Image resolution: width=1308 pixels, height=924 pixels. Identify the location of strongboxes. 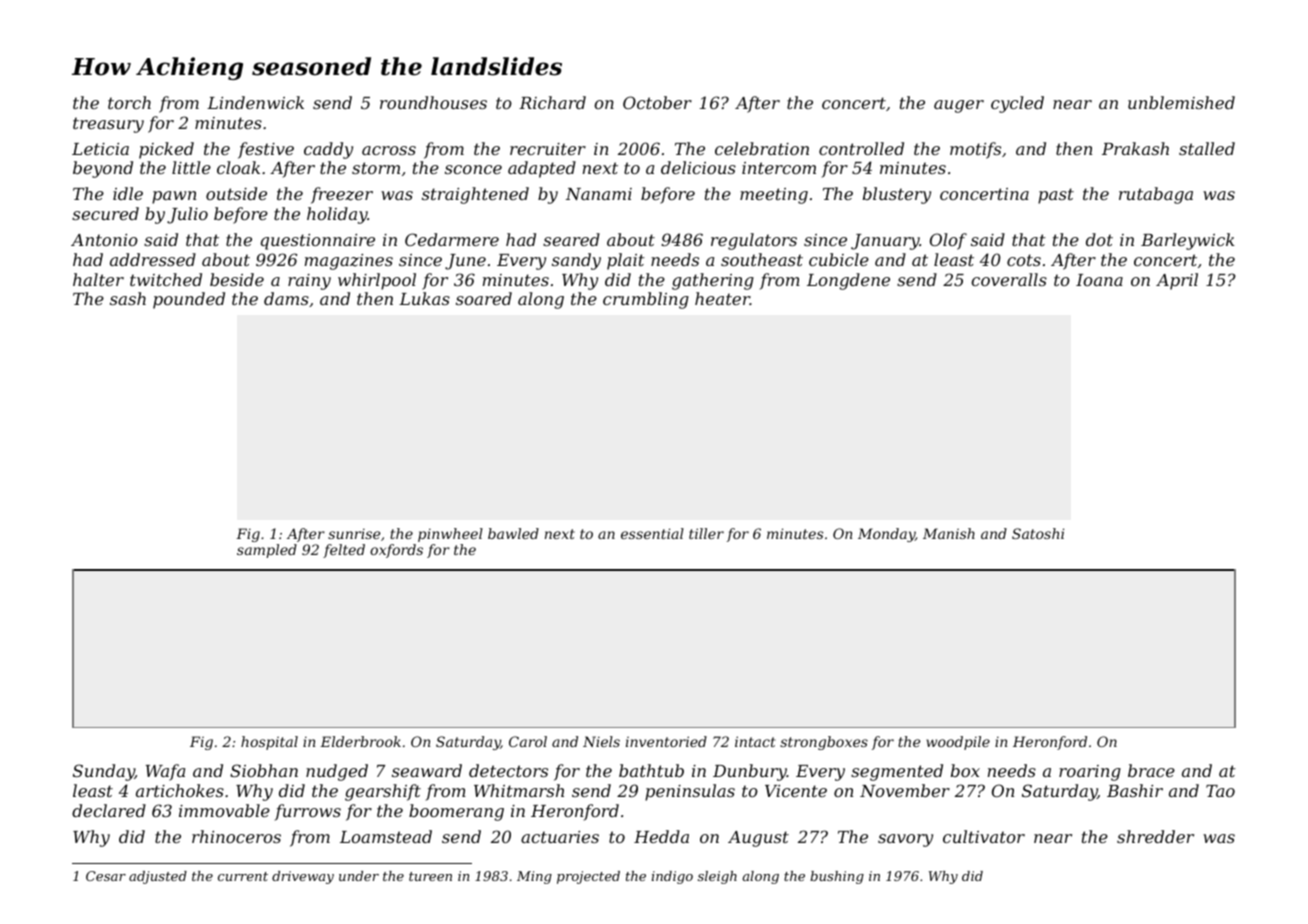
(824, 743).
